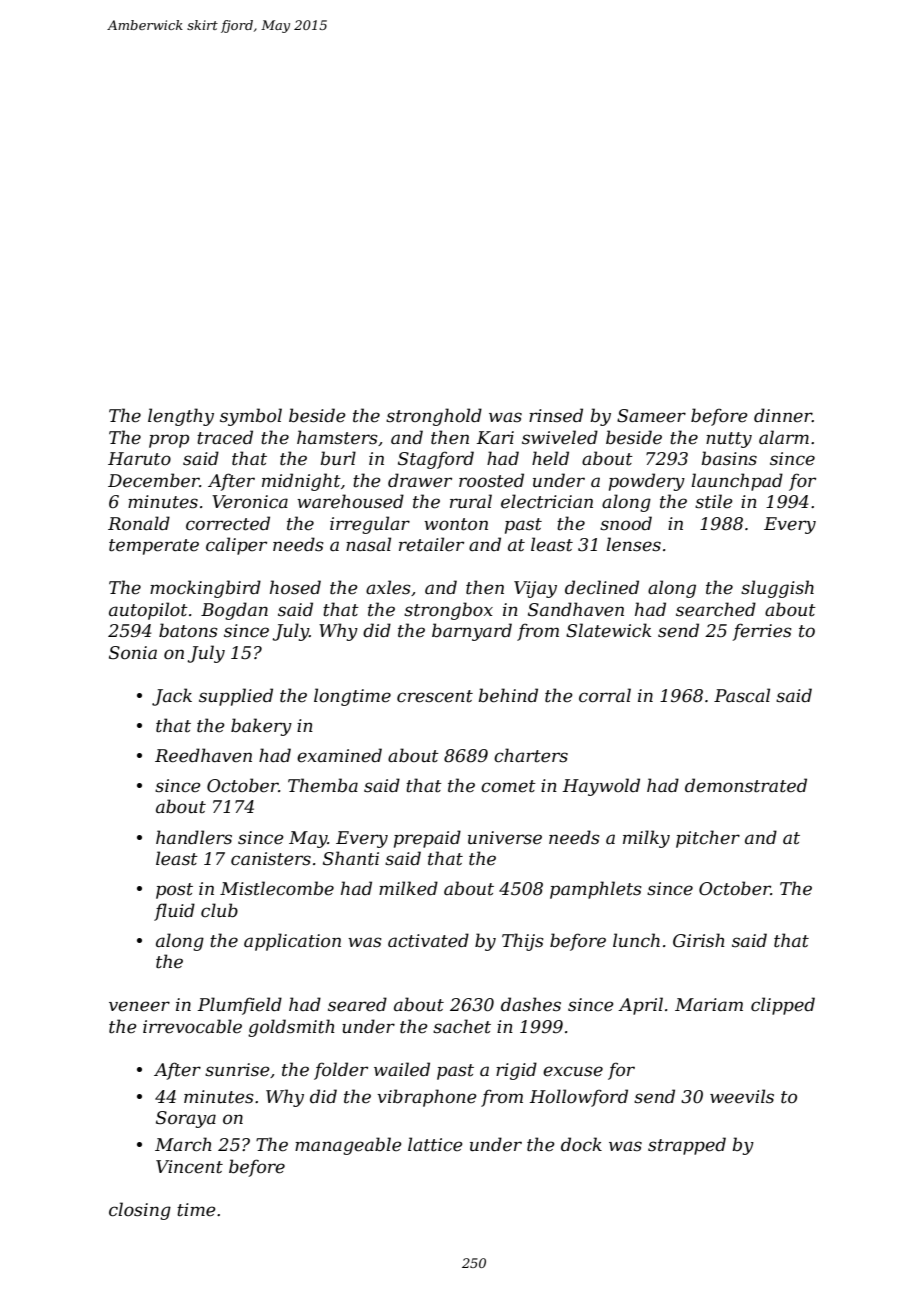 The height and width of the document is (1308, 924). Describe the element at coordinates (742, 1096) in the document. I see `weevils` at that location.
